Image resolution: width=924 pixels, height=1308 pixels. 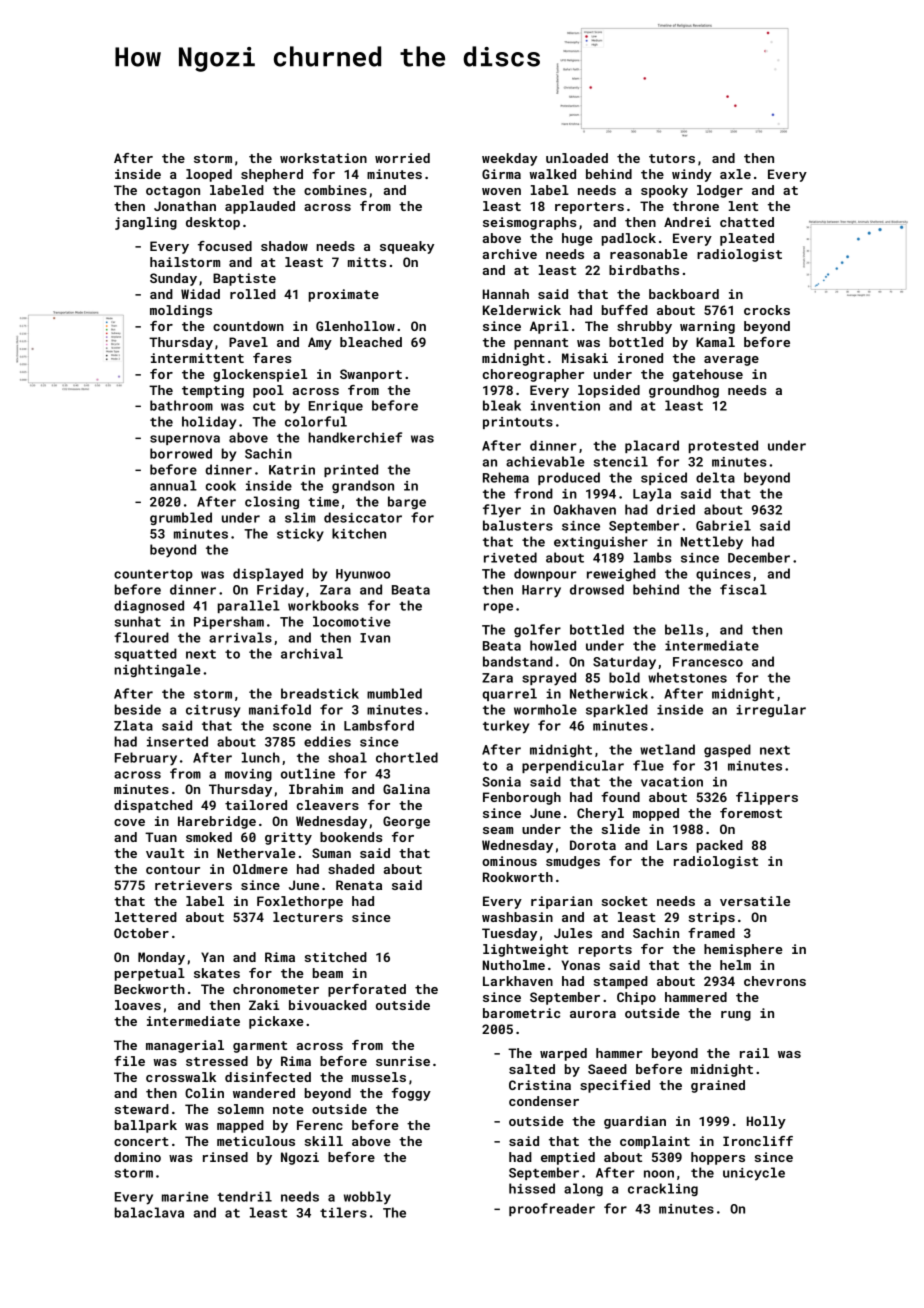 What do you see at coordinates (755, 901) in the page?
I see `versatile` at bounding box center [755, 901].
